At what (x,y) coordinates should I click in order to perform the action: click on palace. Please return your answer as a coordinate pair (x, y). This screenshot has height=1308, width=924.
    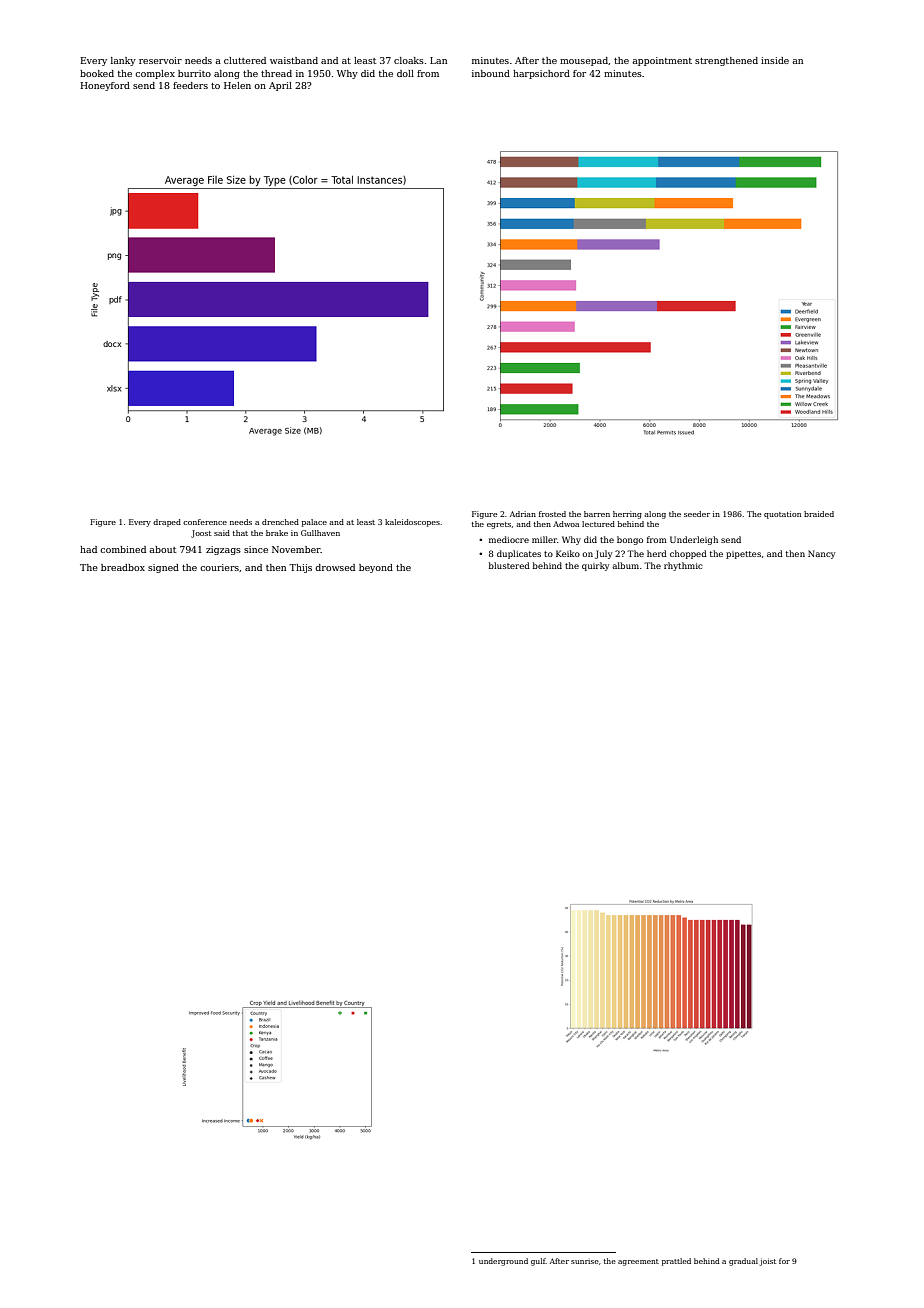
    Looking at the image, I should click on (314, 523).
